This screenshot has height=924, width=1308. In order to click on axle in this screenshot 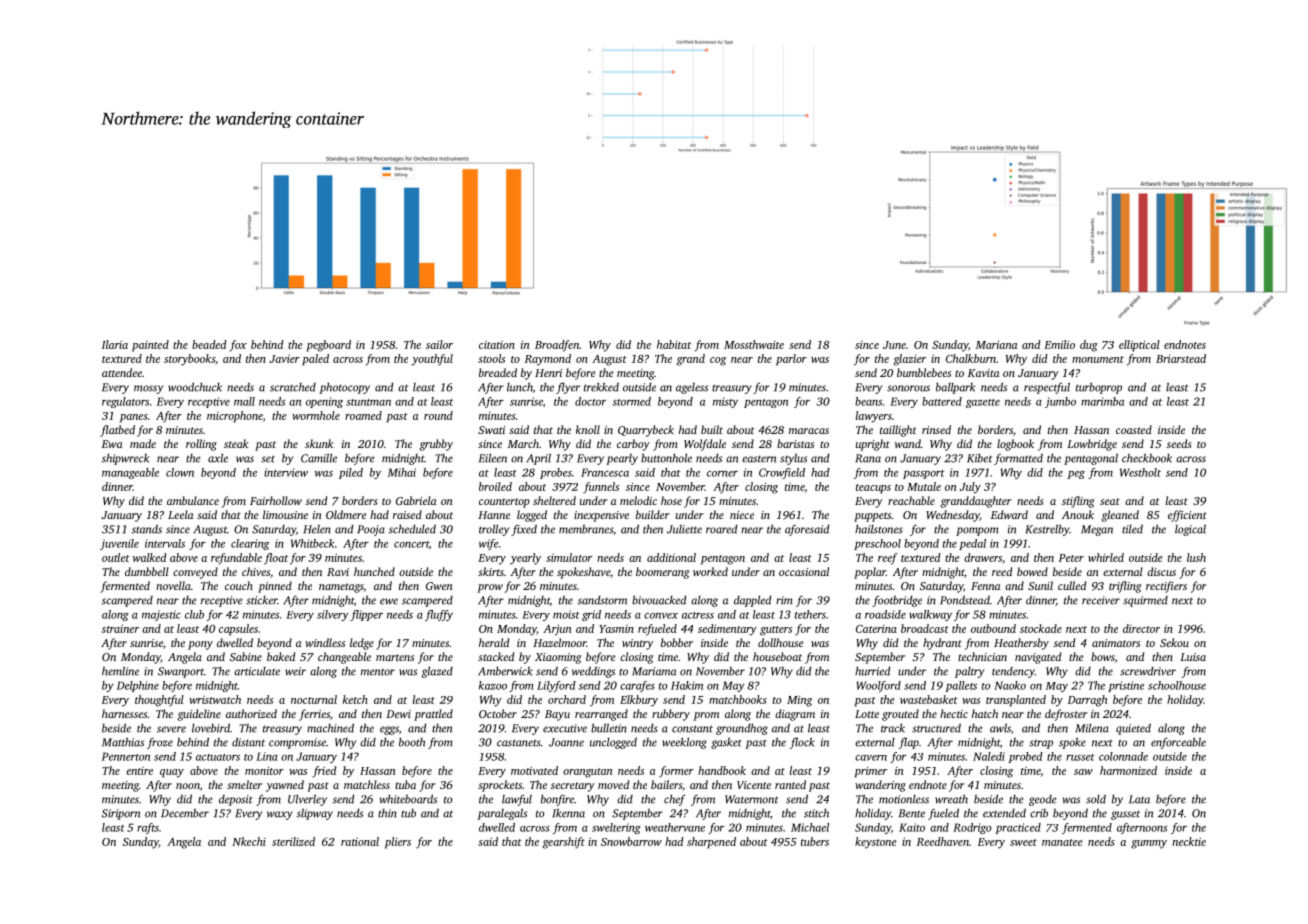, I will do `click(218, 458)`.
